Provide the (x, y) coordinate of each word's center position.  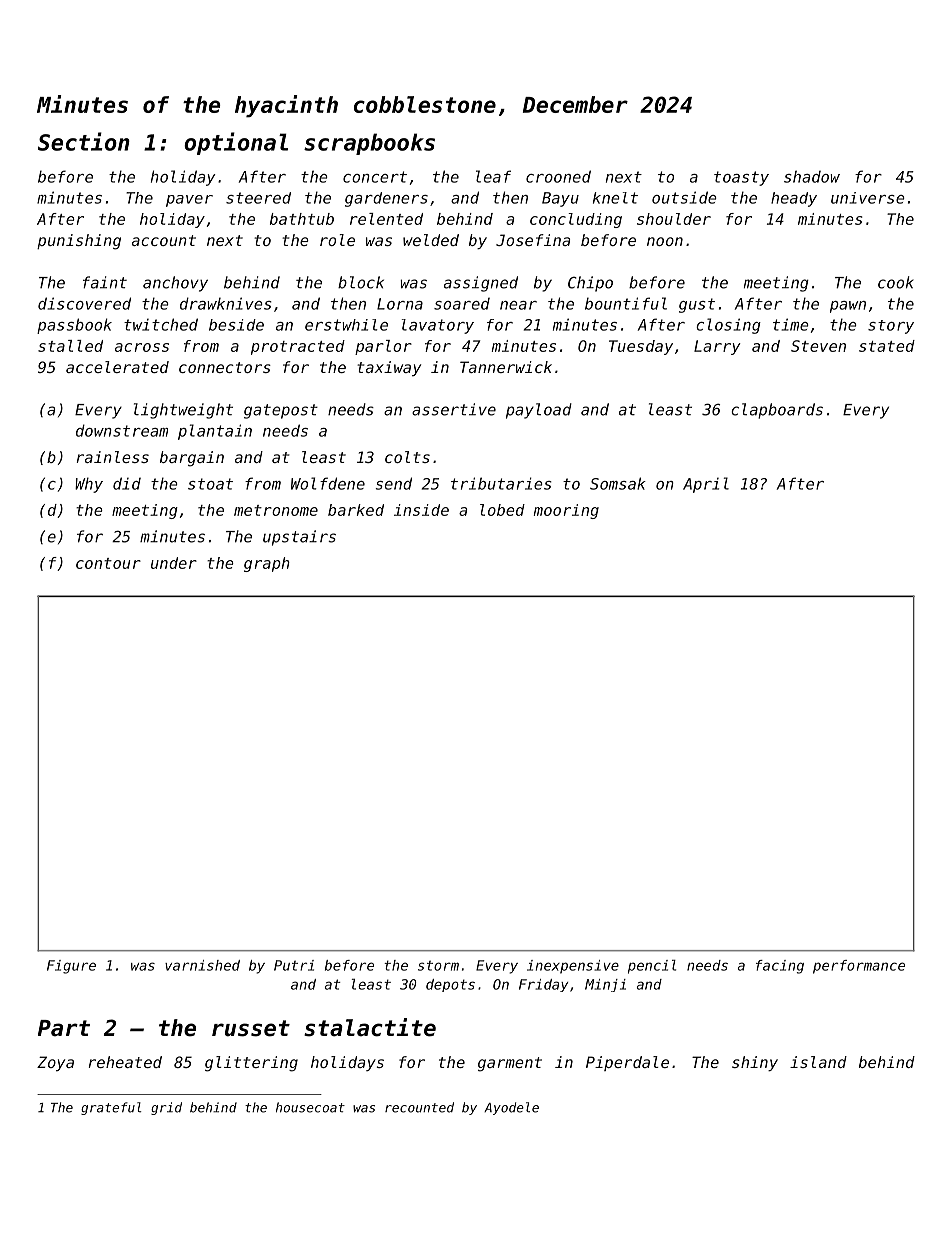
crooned (558, 176)
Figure (71, 967)
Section (84, 141)
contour (108, 563)
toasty (741, 178)
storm (438, 966)
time (791, 324)
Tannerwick (506, 367)
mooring (566, 511)
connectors (225, 367)
